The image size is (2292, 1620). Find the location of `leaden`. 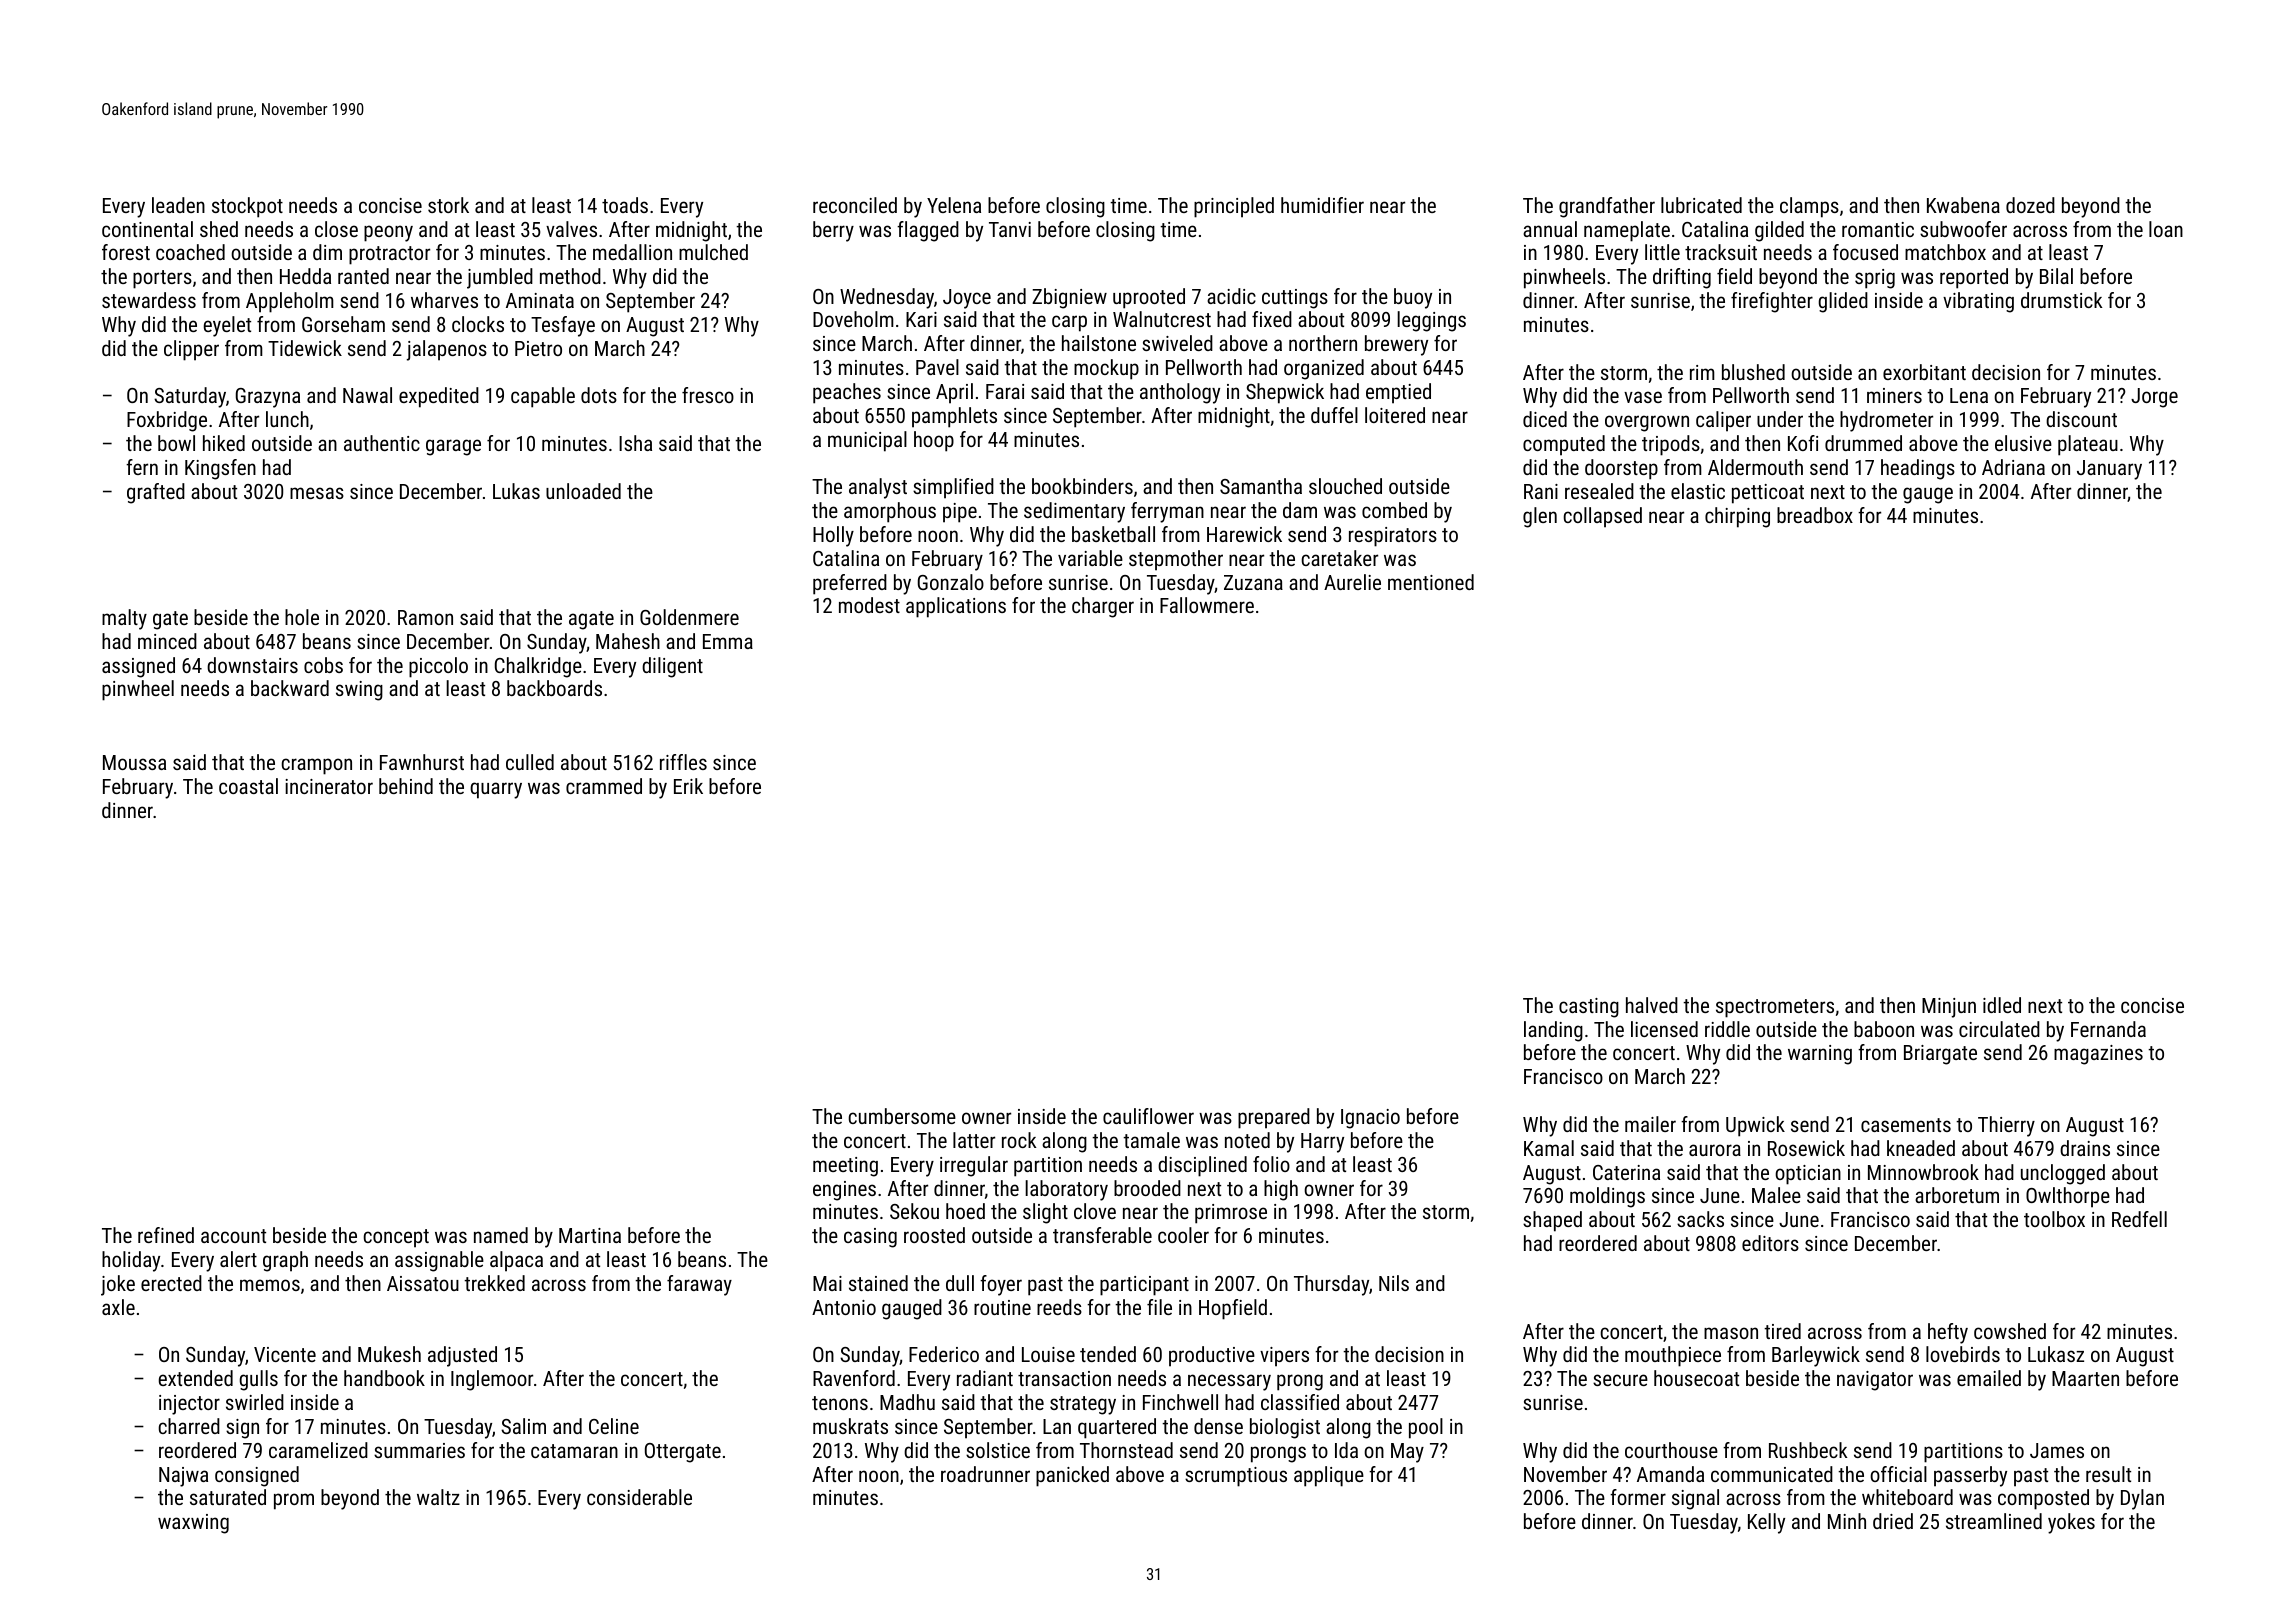

leaden is located at coordinates (178, 205).
